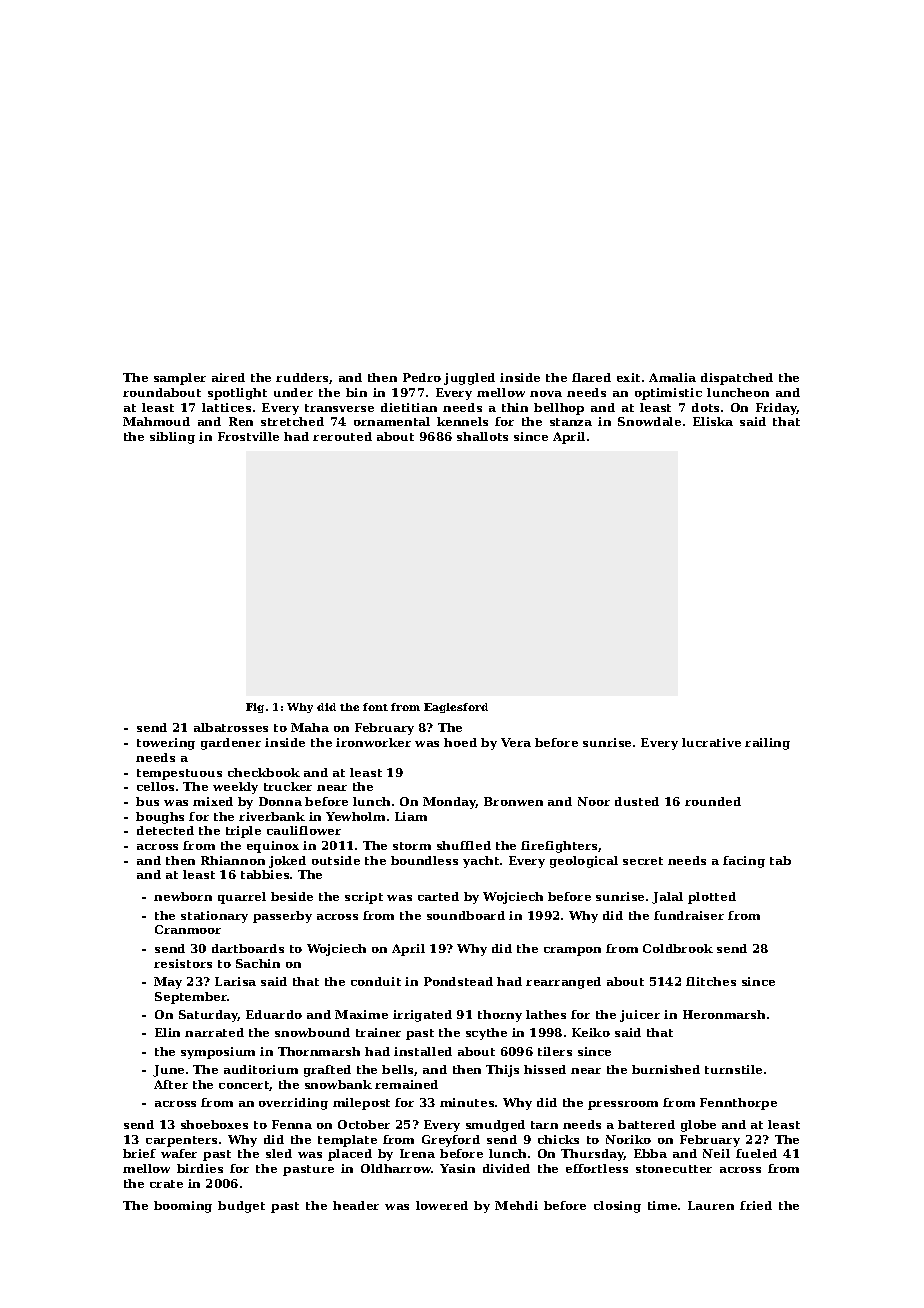  I want to click on script, so click(364, 898).
